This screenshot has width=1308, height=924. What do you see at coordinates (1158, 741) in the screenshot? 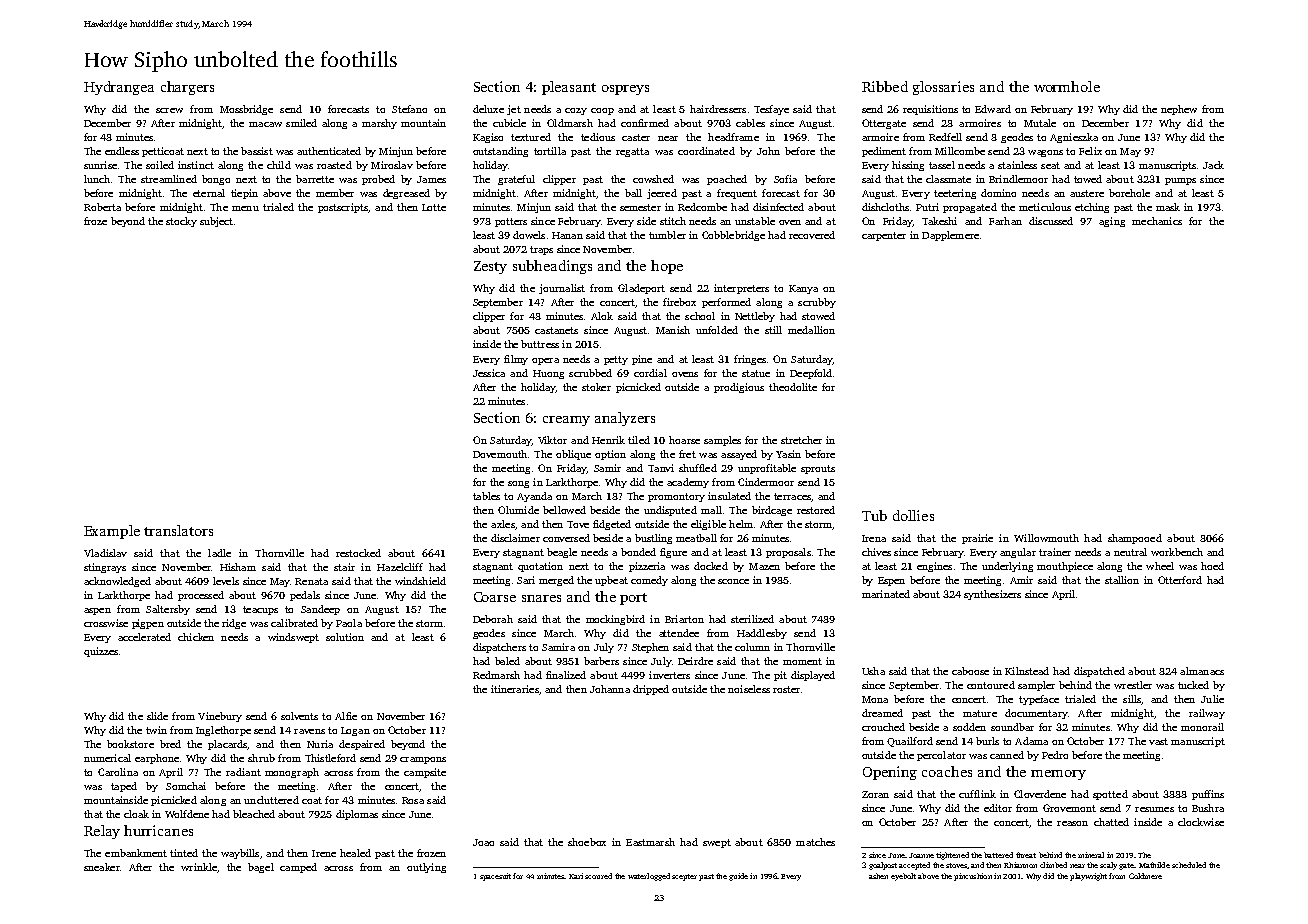
I see `vast` at bounding box center [1158, 741].
